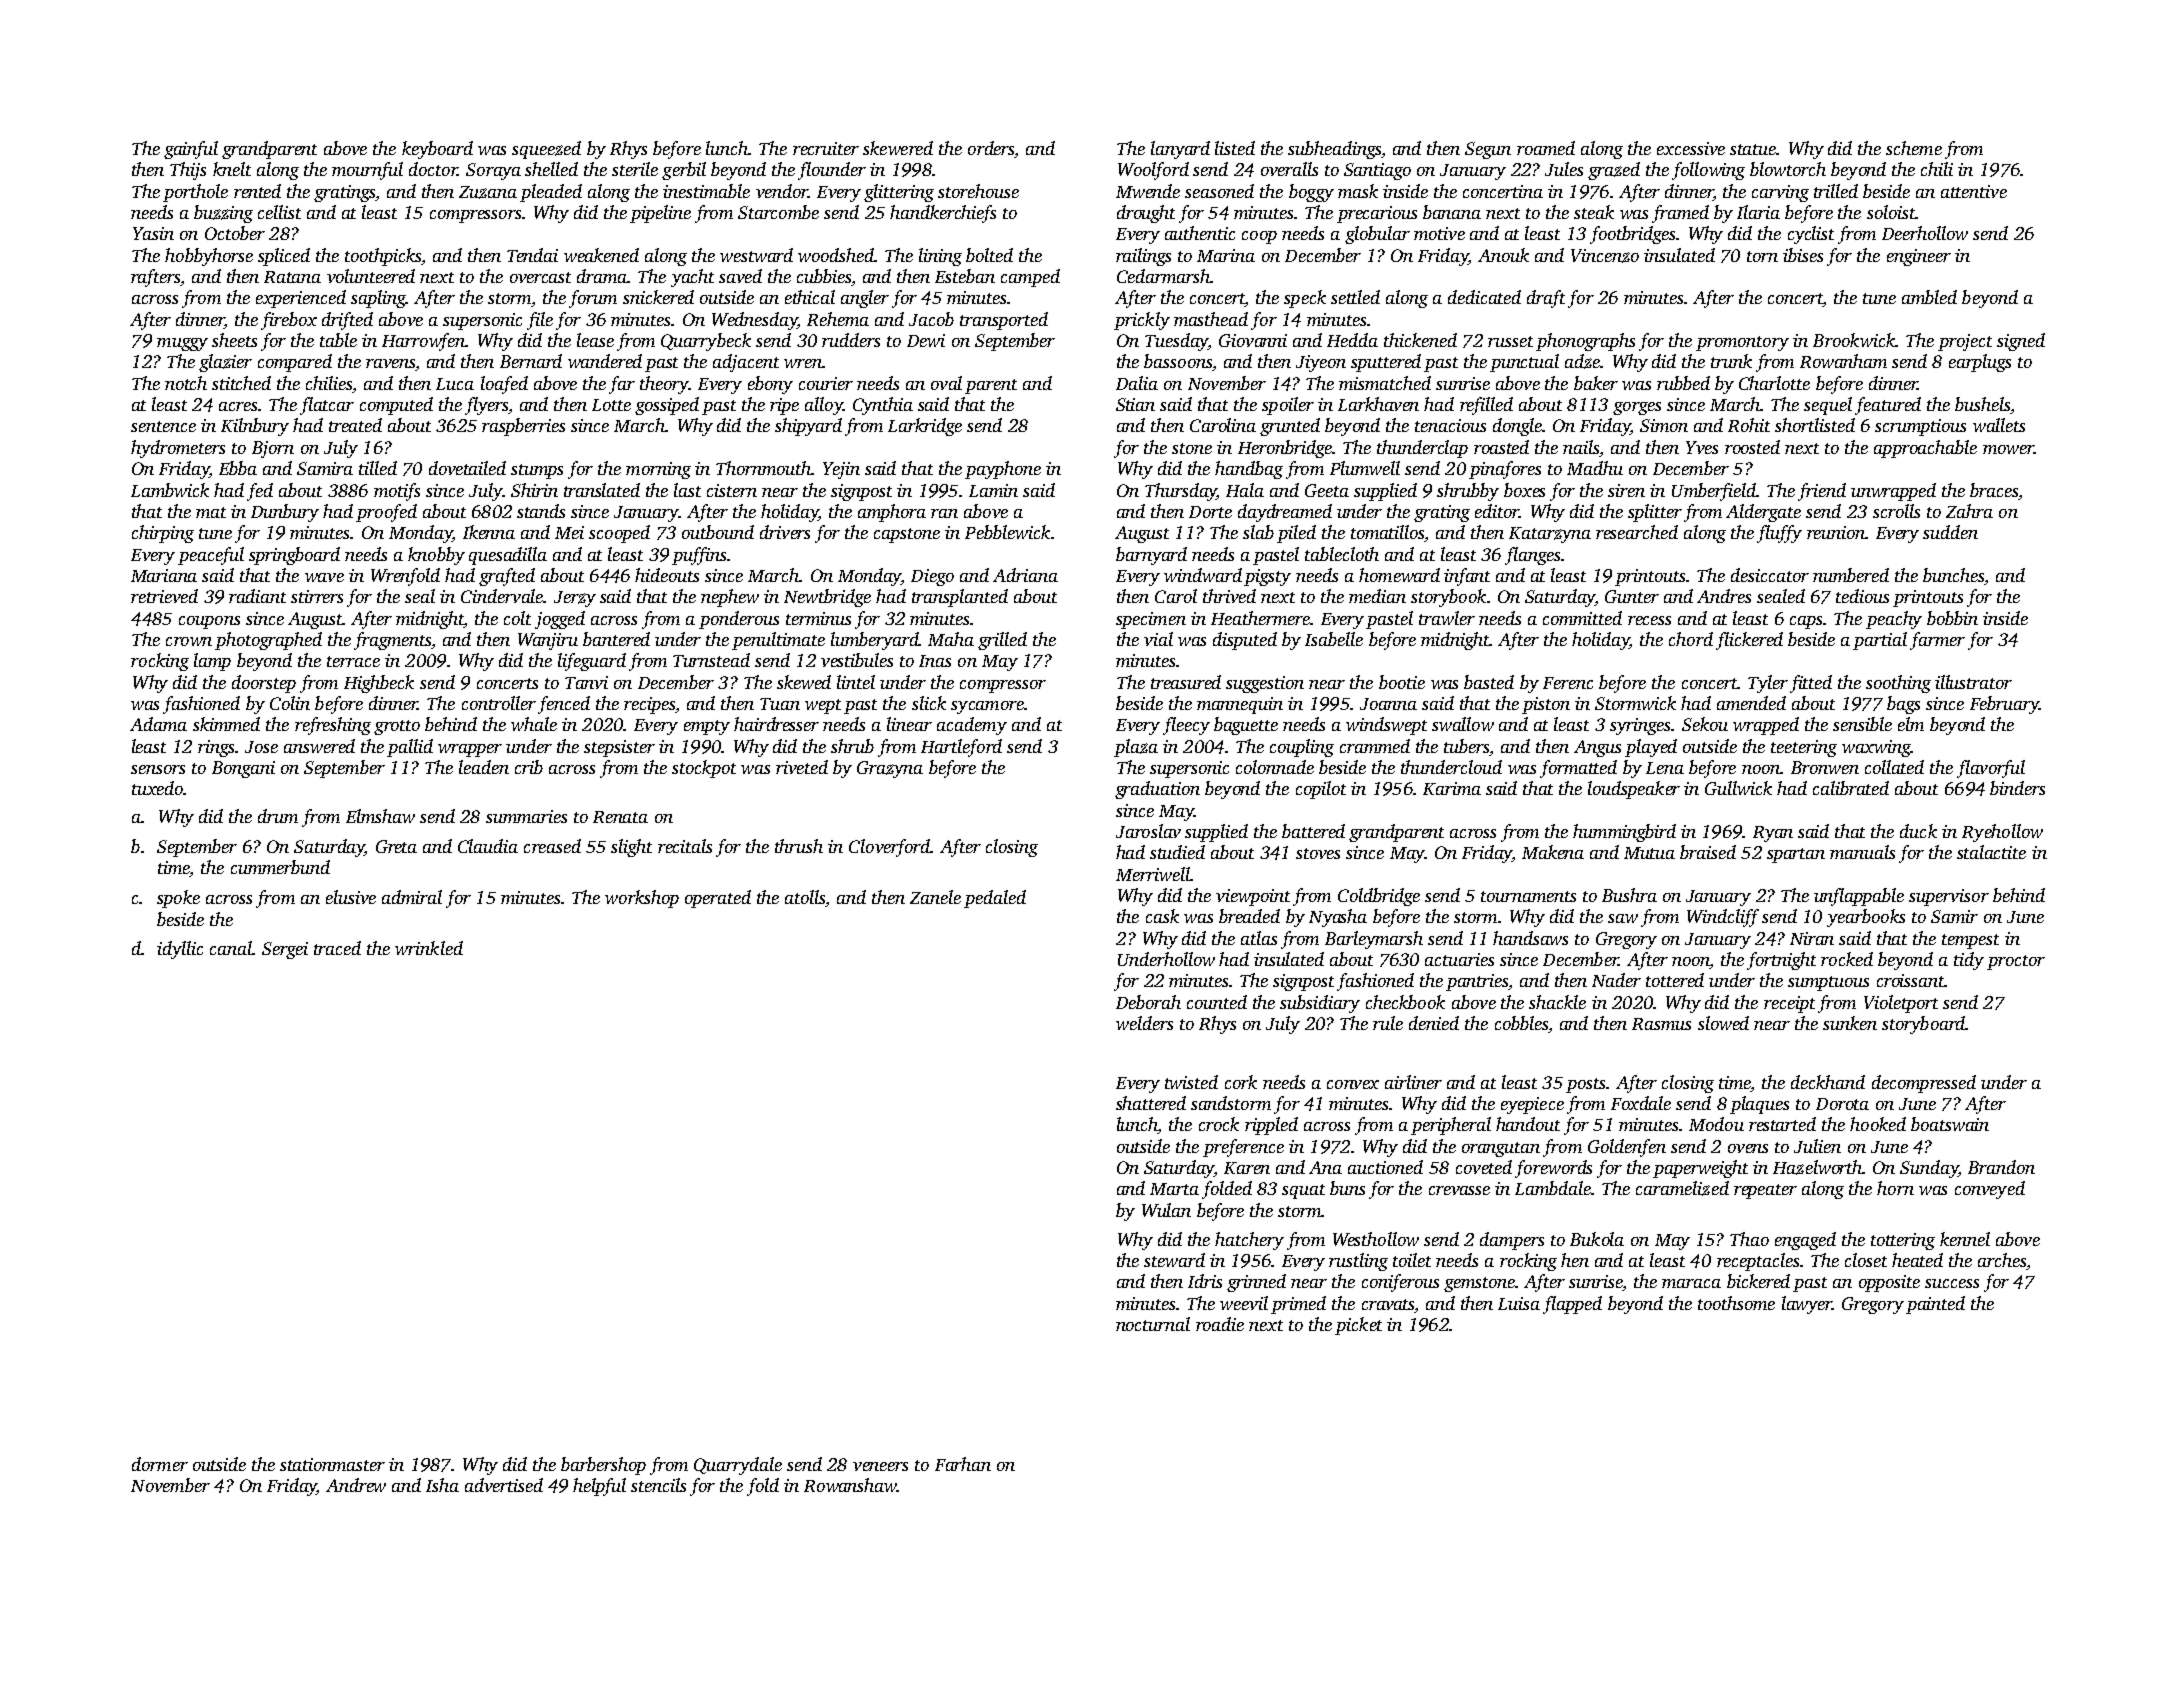 This image has height=1683, width=2178. What do you see at coordinates (1546, 148) in the image?
I see `roamed` at bounding box center [1546, 148].
